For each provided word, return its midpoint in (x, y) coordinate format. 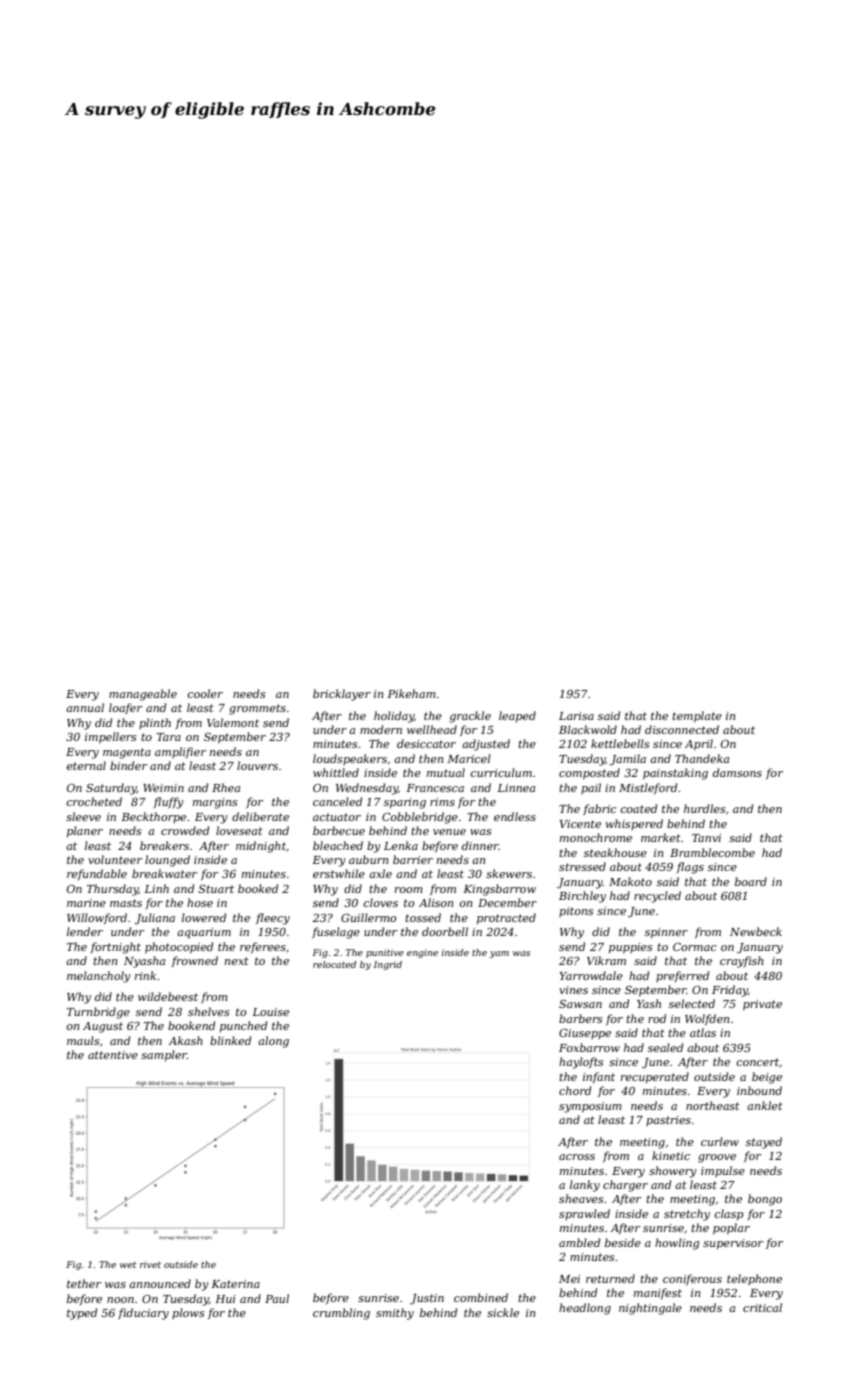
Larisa (576, 716)
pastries (668, 1121)
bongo (765, 1200)
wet (128, 1265)
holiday (394, 717)
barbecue (339, 830)
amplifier (180, 752)
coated (639, 808)
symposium (590, 1107)
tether (84, 1283)
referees (263, 947)
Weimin (163, 788)
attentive (113, 1055)
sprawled (584, 1214)
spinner (666, 933)
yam (499, 954)
